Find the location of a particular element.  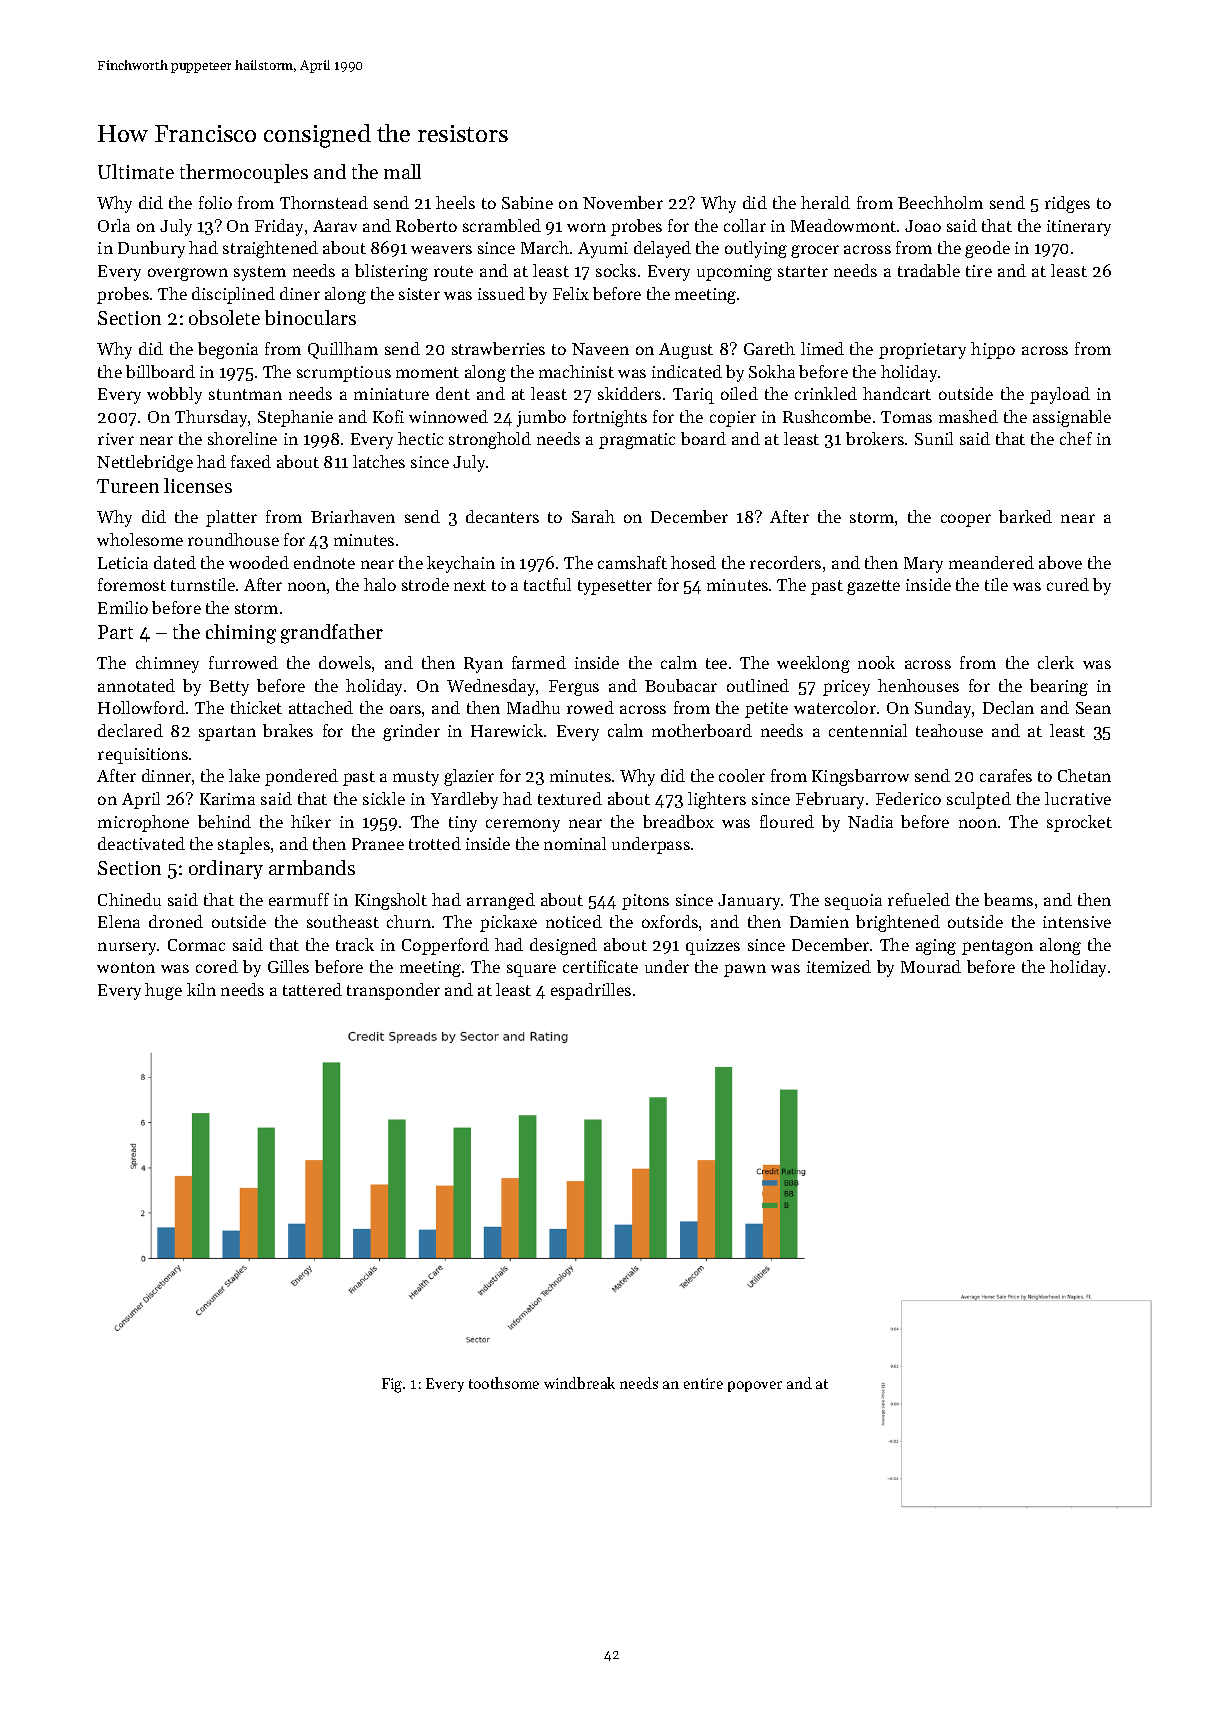

hiker is located at coordinates (311, 821).
